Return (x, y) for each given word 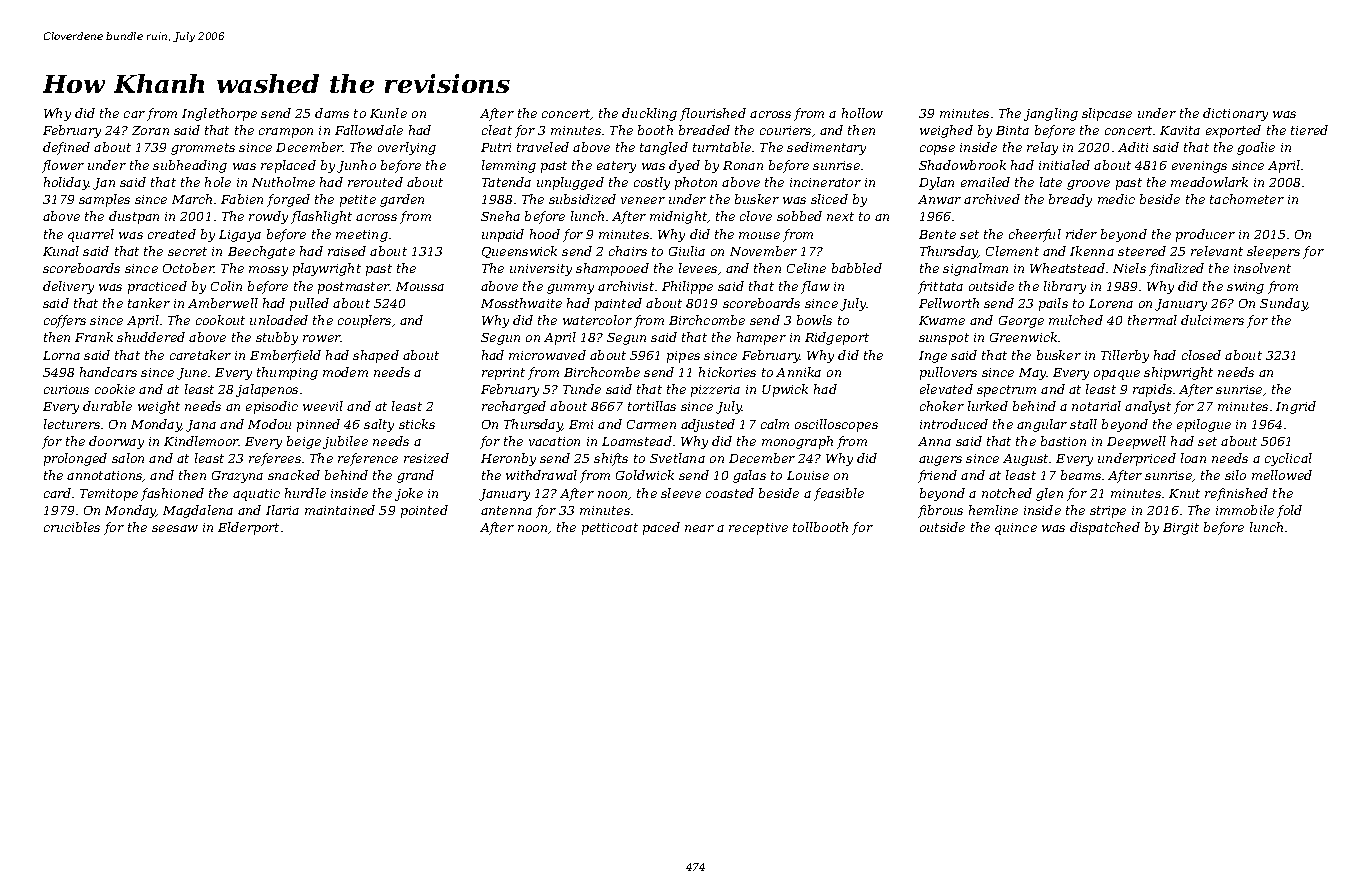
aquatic (256, 495)
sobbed (799, 216)
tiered (1309, 130)
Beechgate (261, 252)
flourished (713, 114)
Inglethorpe (219, 114)
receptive (758, 529)
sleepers (1273, 252)
